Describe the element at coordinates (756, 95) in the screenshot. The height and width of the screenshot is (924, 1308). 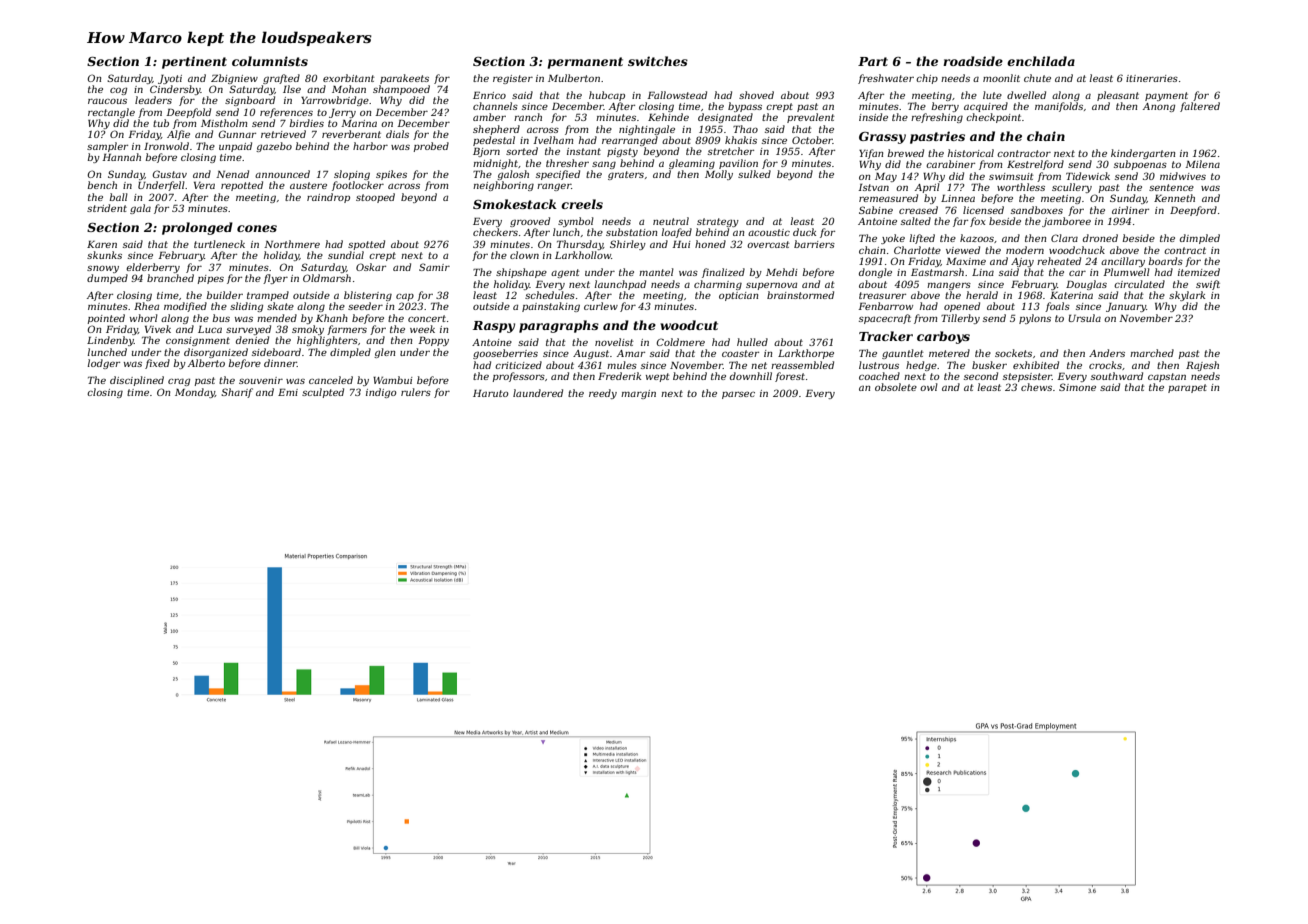
I see `shoved` at that location.
